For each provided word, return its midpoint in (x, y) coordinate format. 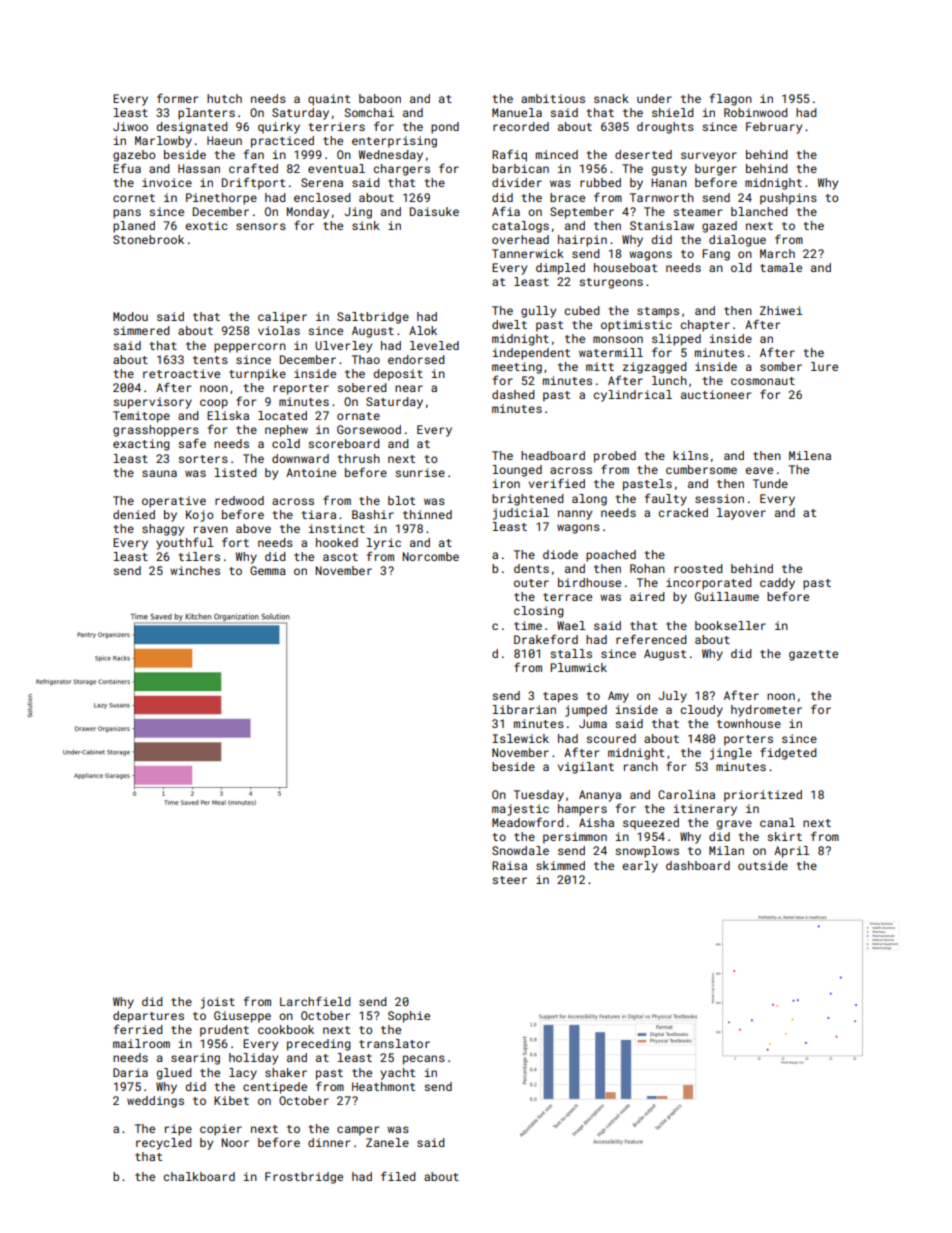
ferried (138, 1029)
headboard (553, 455)
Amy (618, 697)
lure (824, 366)
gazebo (134, 156)
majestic (520, 810)
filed (398, 1176)
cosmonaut (763, 381)
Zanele (387, 1142)
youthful (185, 543)
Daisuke (434, 211)
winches (195, 570)
